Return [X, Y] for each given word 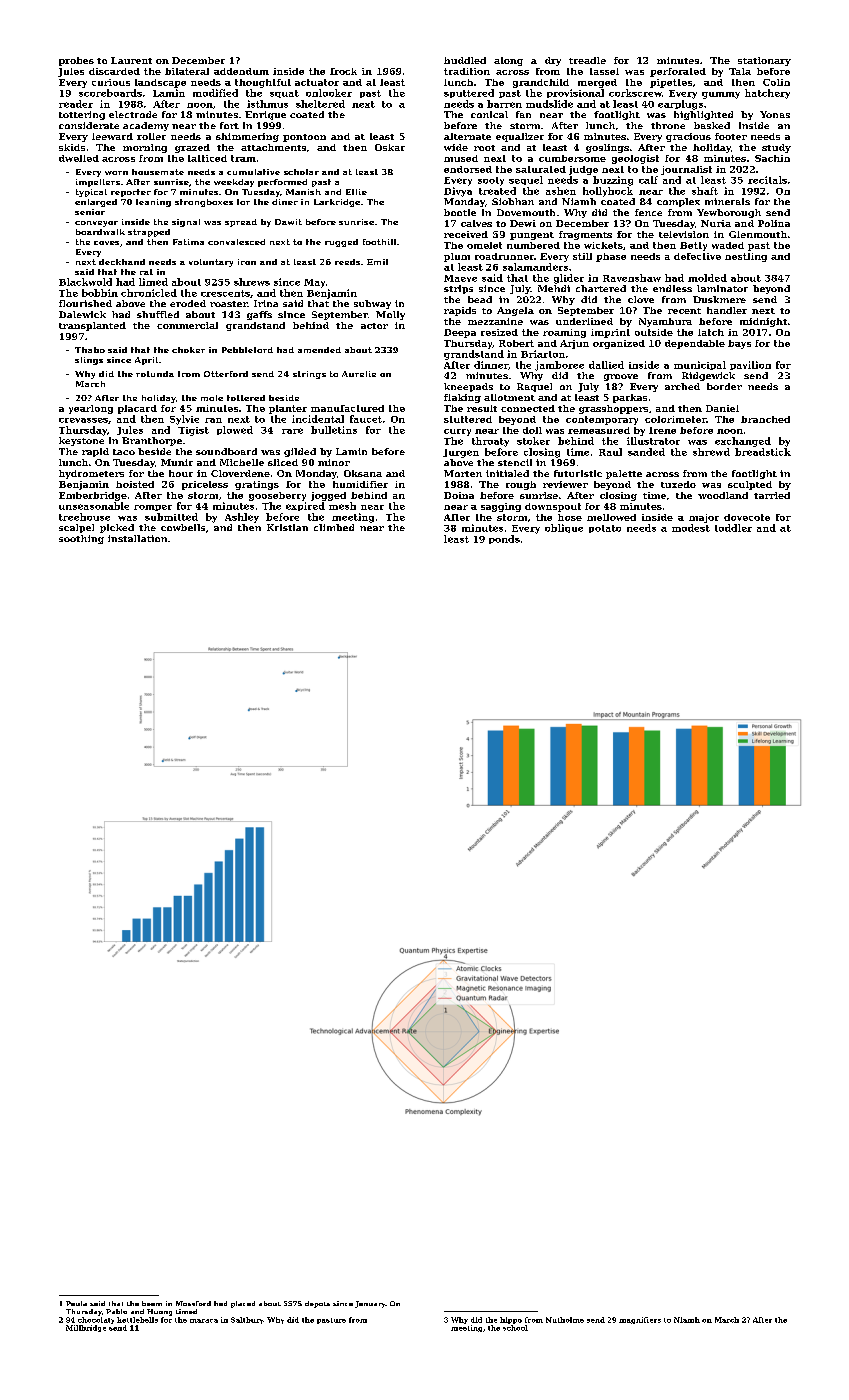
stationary [764, 61]
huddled [465, 60]
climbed [334, 527]
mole [212, 398]
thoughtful [263, 83]
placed [243, 1304]
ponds [504, 539]
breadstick [763, 452]
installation [137, 538]
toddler [733, 528]
